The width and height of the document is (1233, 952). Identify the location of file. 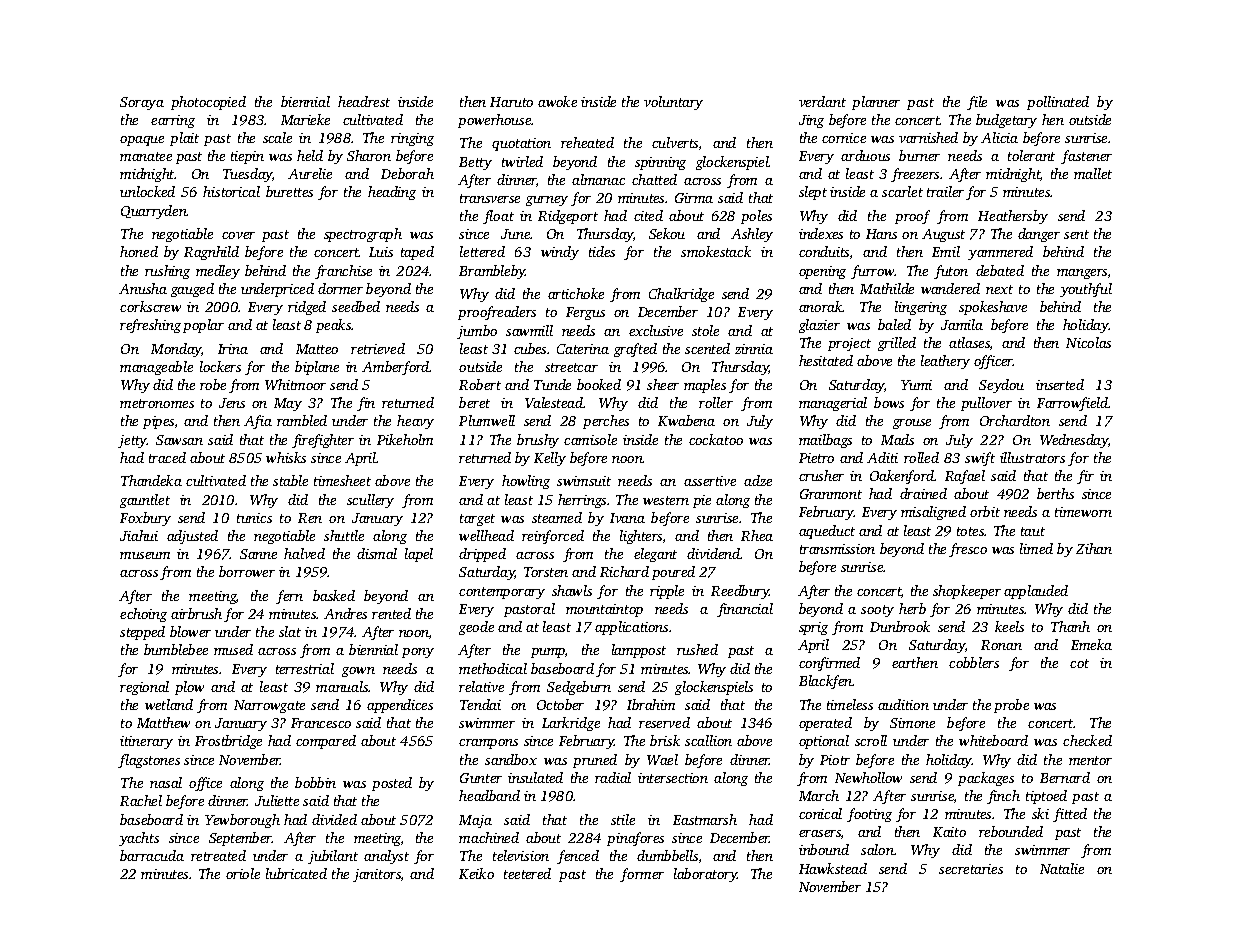
(977, 103).
